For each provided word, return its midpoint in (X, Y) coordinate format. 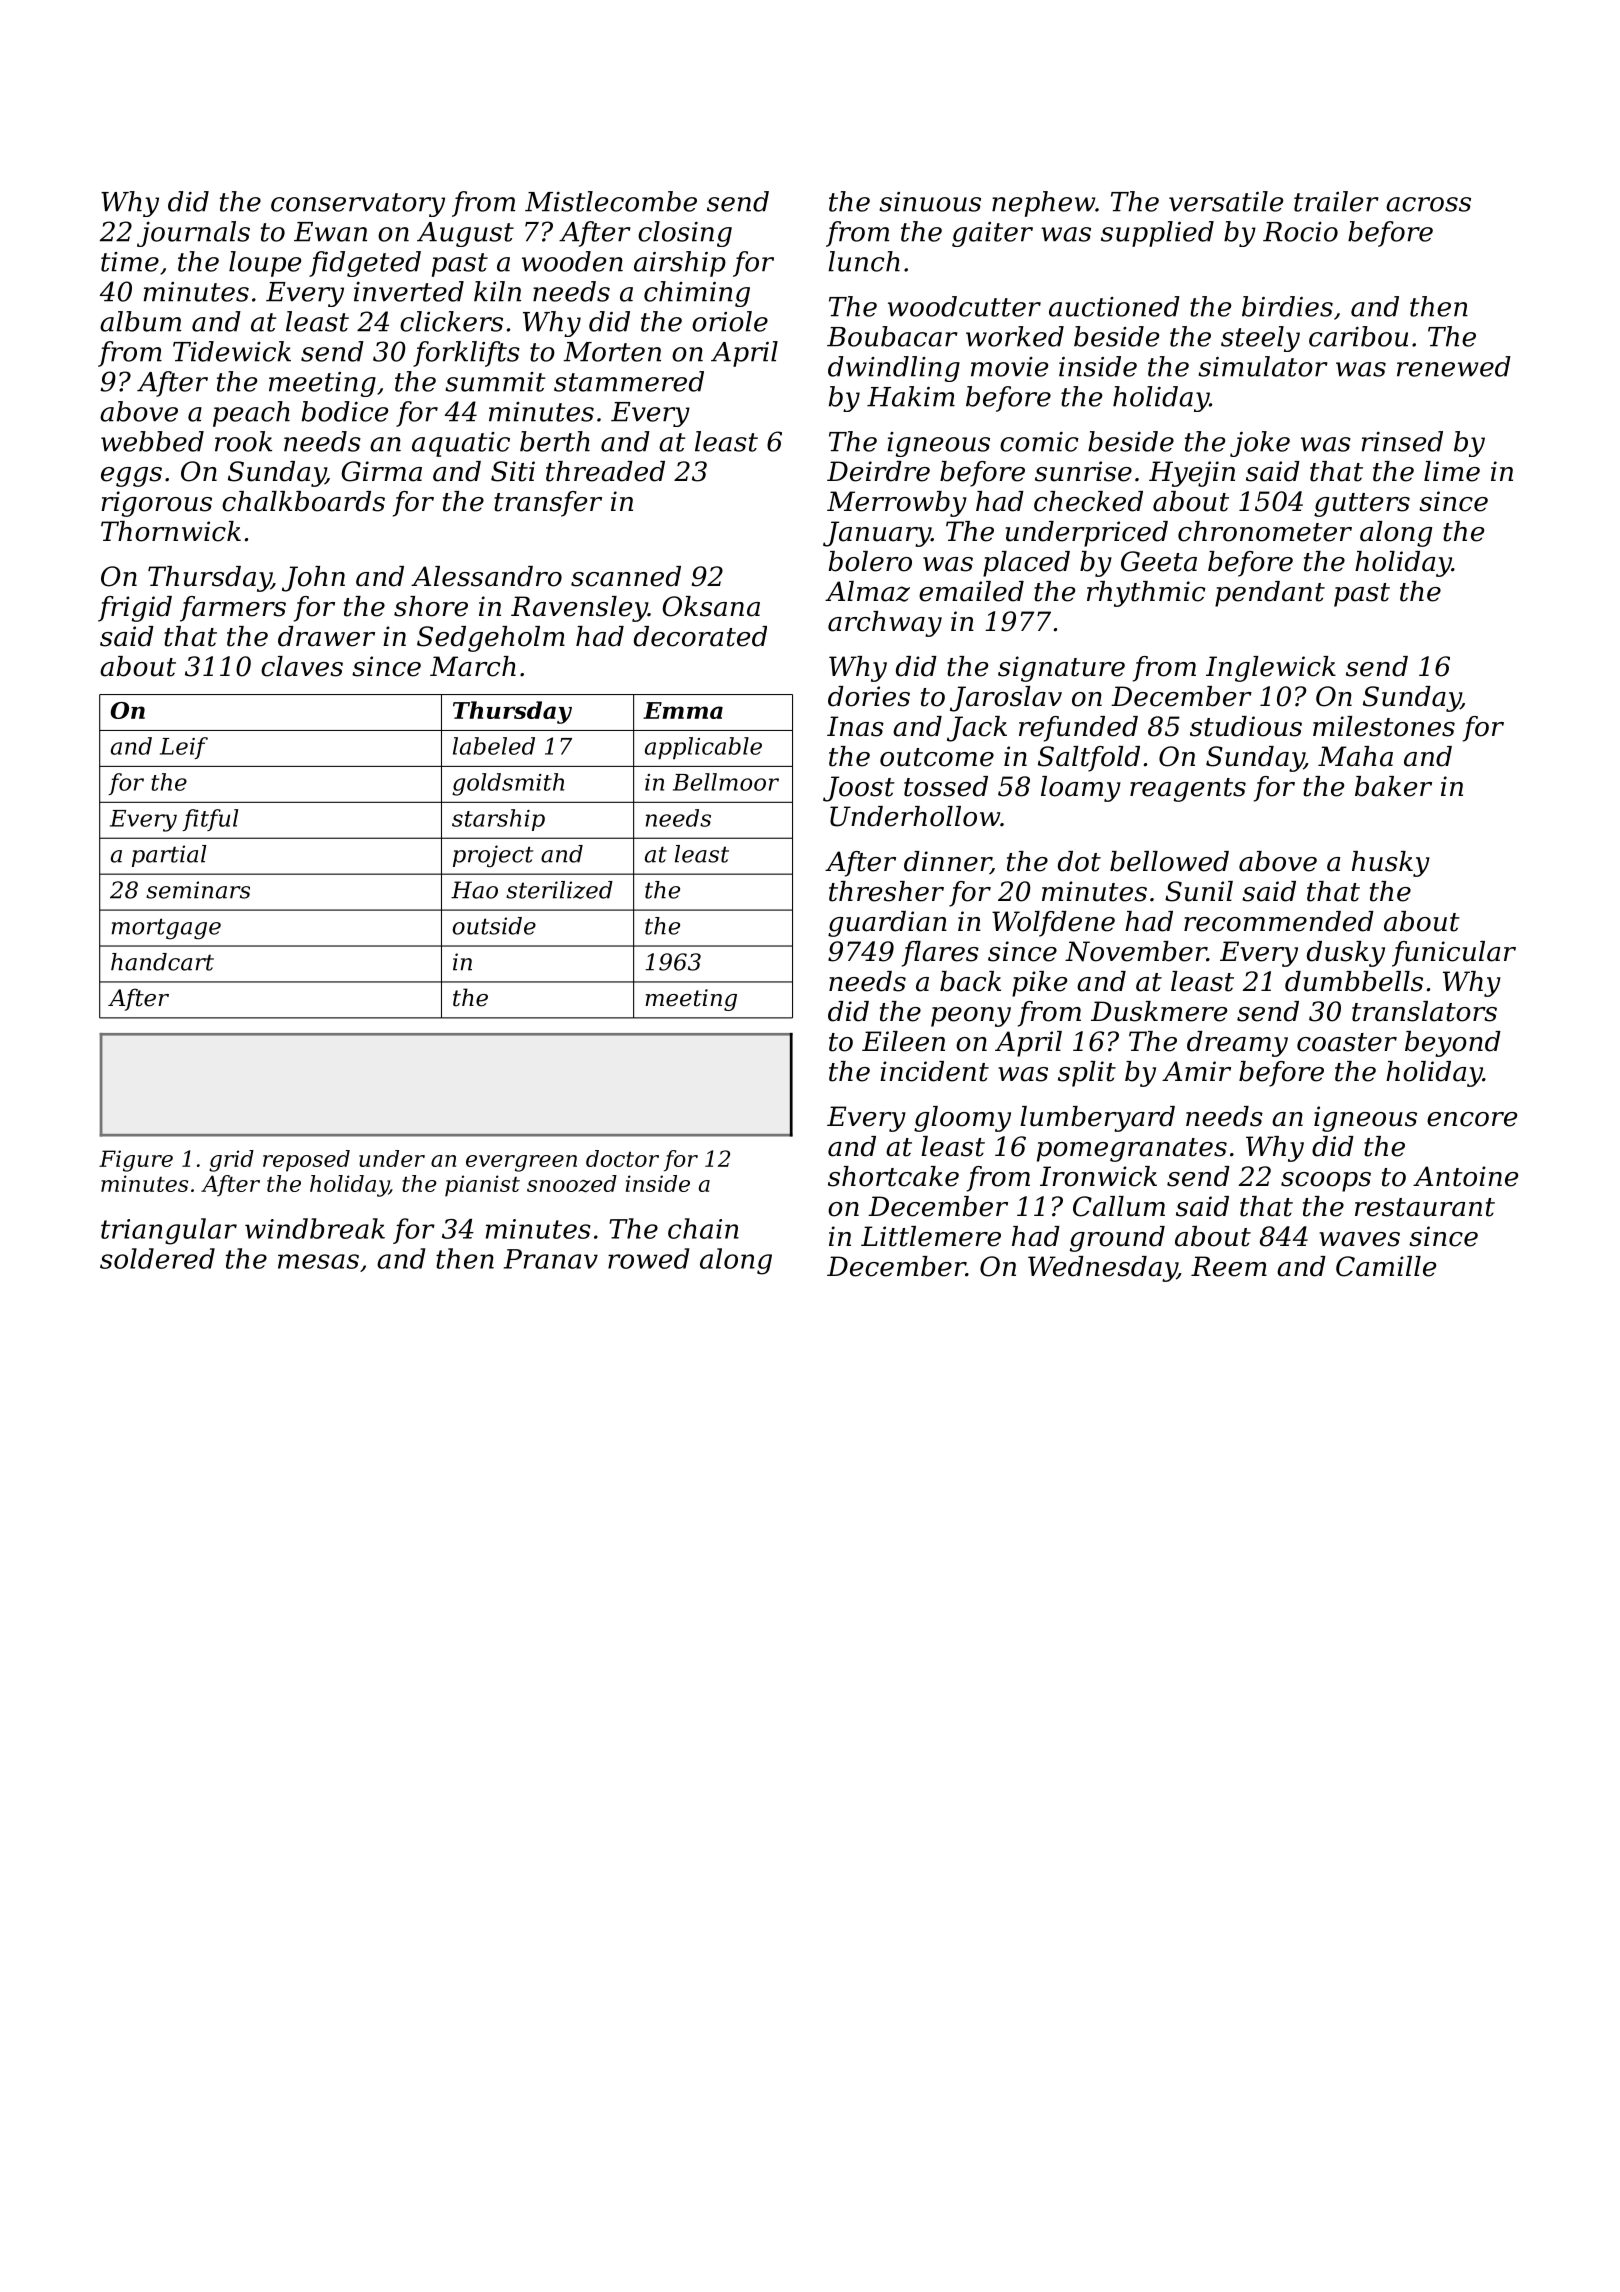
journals (193, 234)
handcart (162, 962)
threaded (605, 471)
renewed (1454, 366)
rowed (648, 1258)
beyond (1453, 1044)
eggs (131, 477)
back (970, 981)
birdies (1287, 306)
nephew (1043, 204)
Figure (136, 1161)
